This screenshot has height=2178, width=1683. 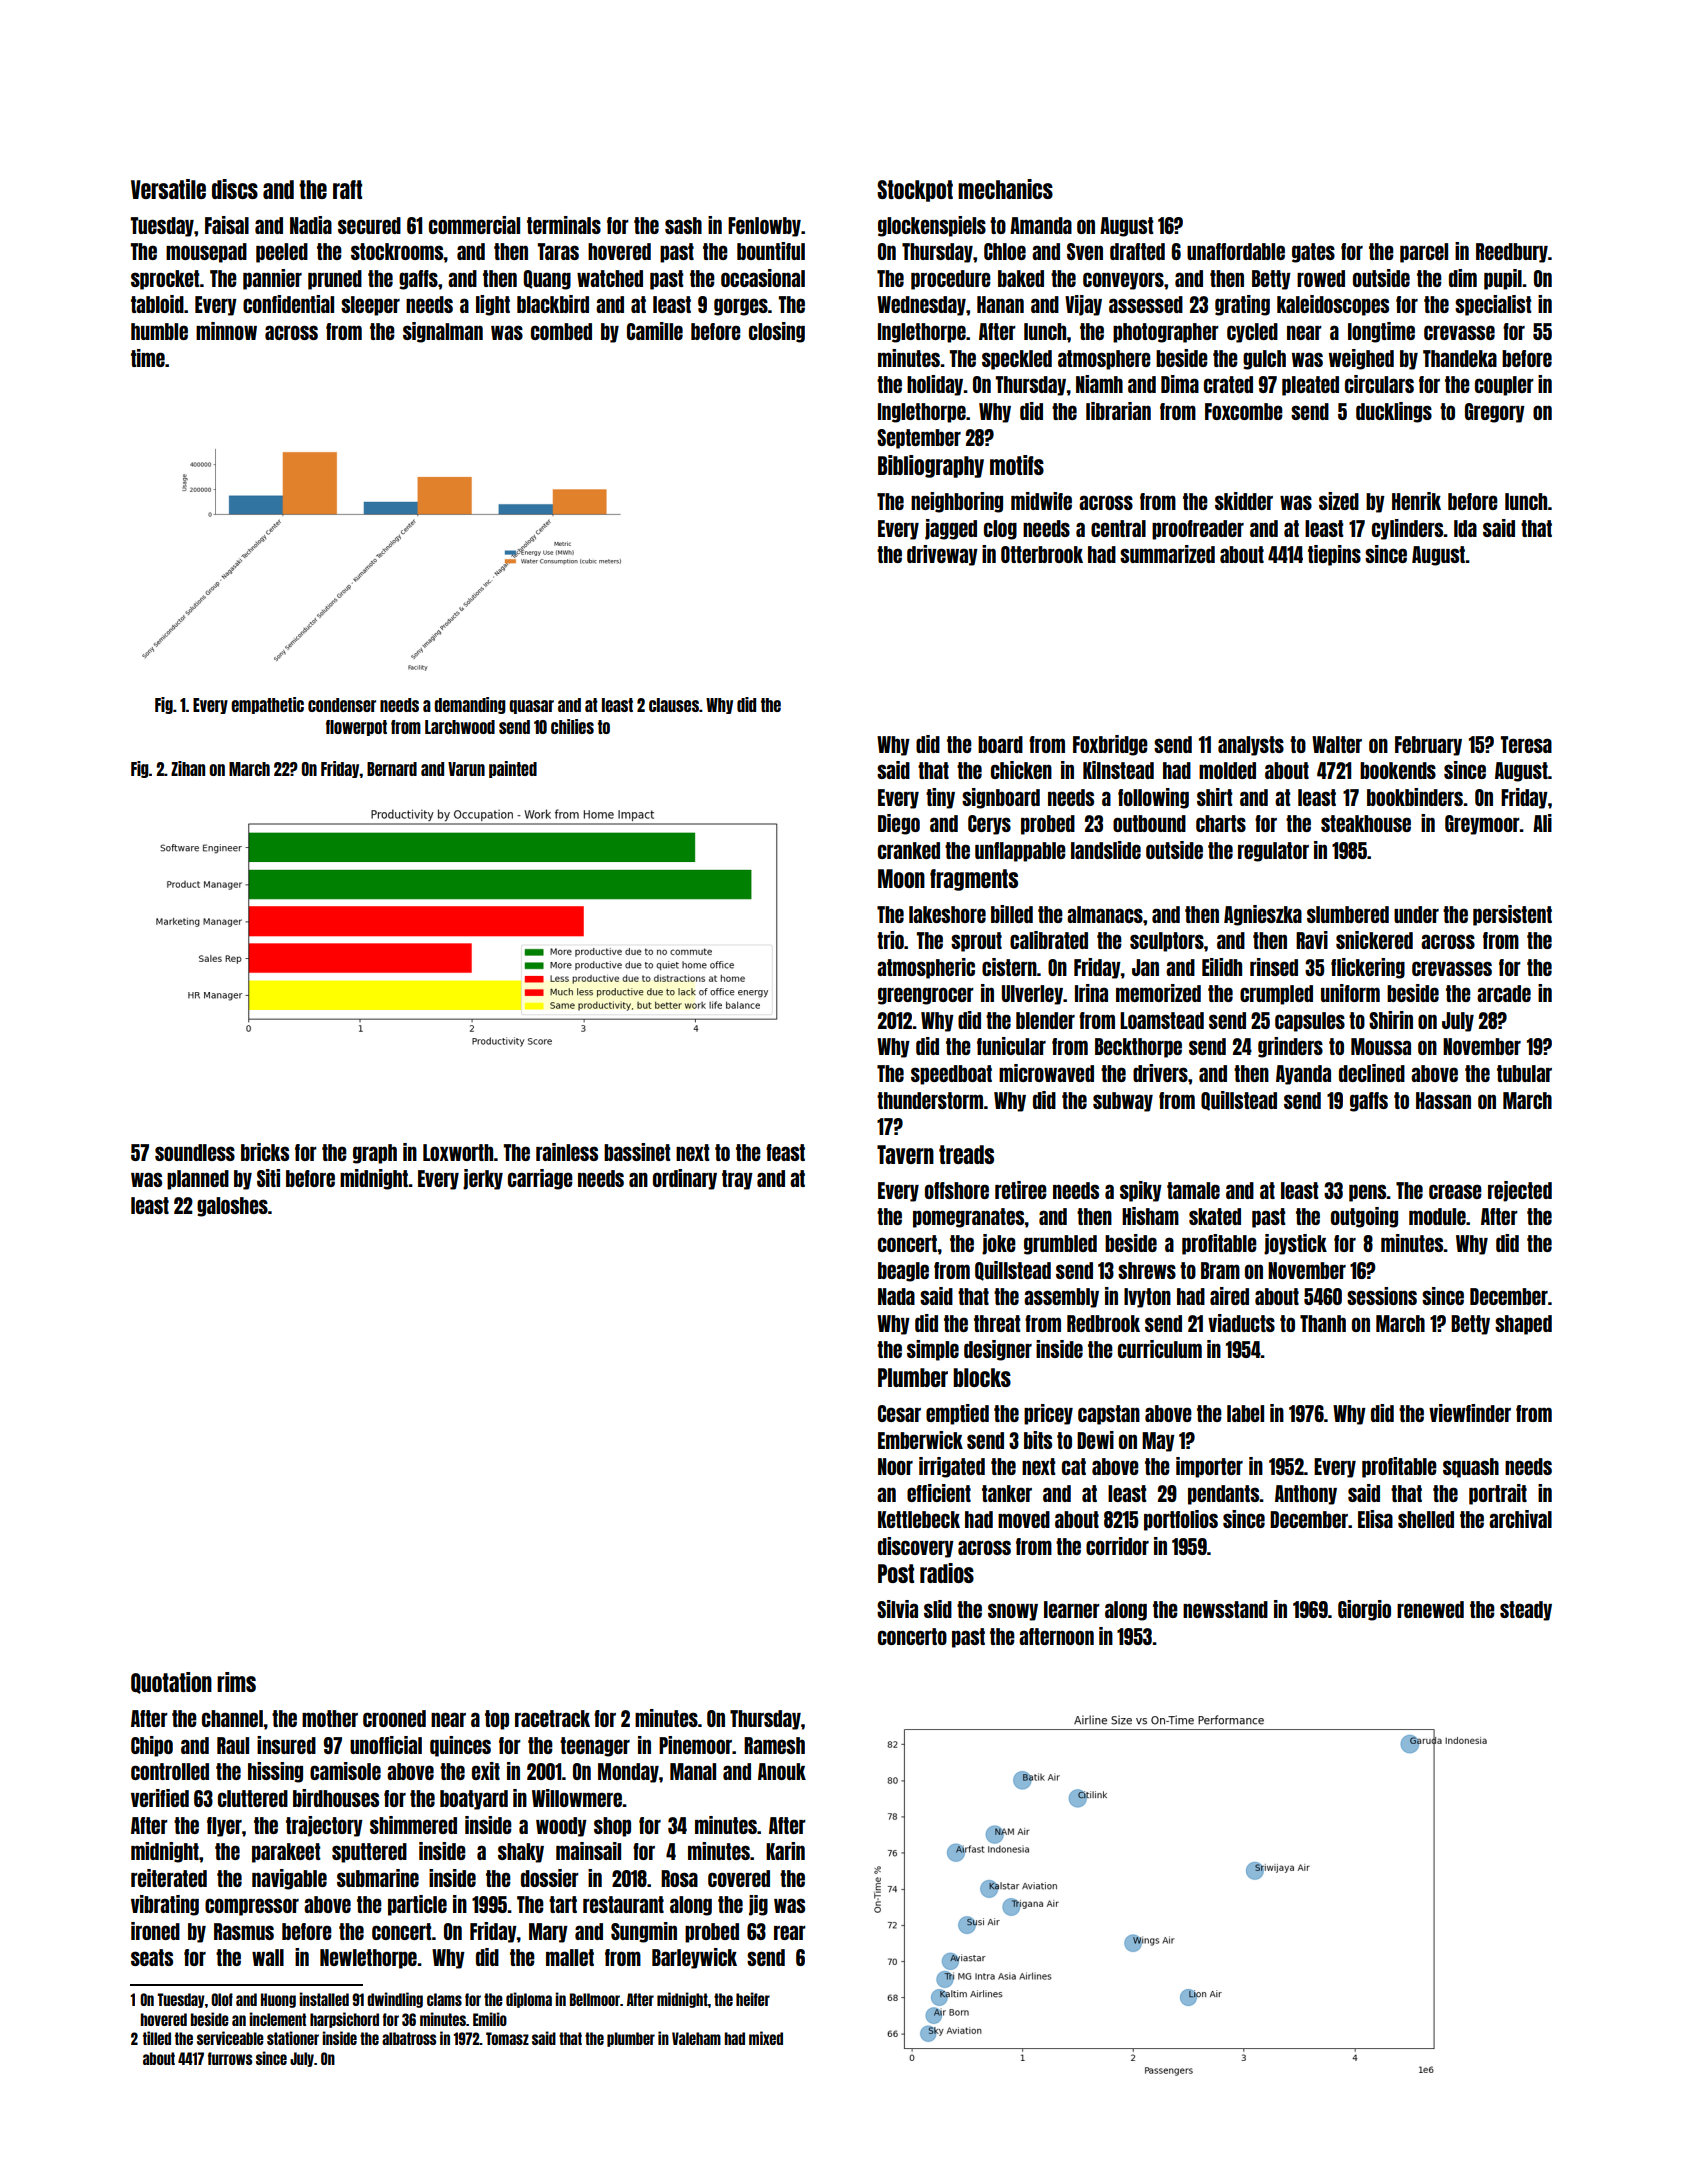 I want to click on chilies, so click(x=572, y=726).
